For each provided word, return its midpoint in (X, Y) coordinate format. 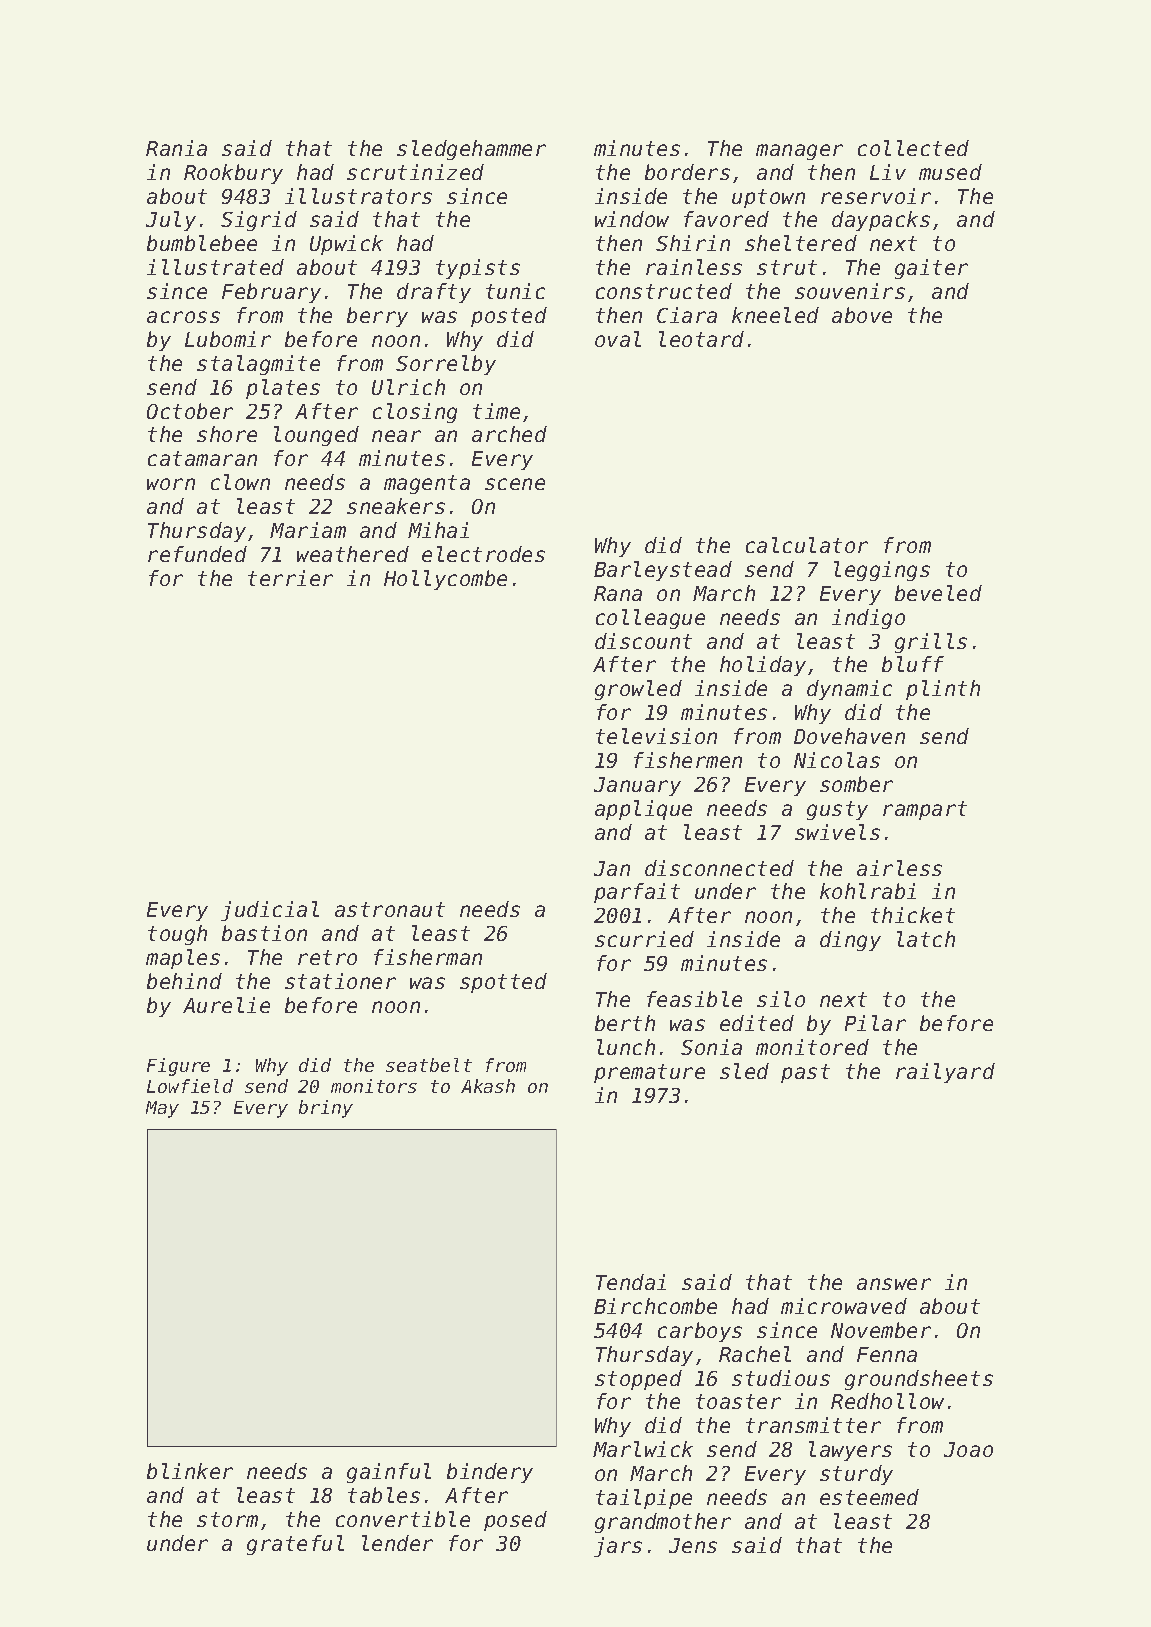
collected (913, 148)
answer (894, 1284)
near (396, 436)
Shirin (693, 243)
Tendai (631, 1282)
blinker (190, 1471)
